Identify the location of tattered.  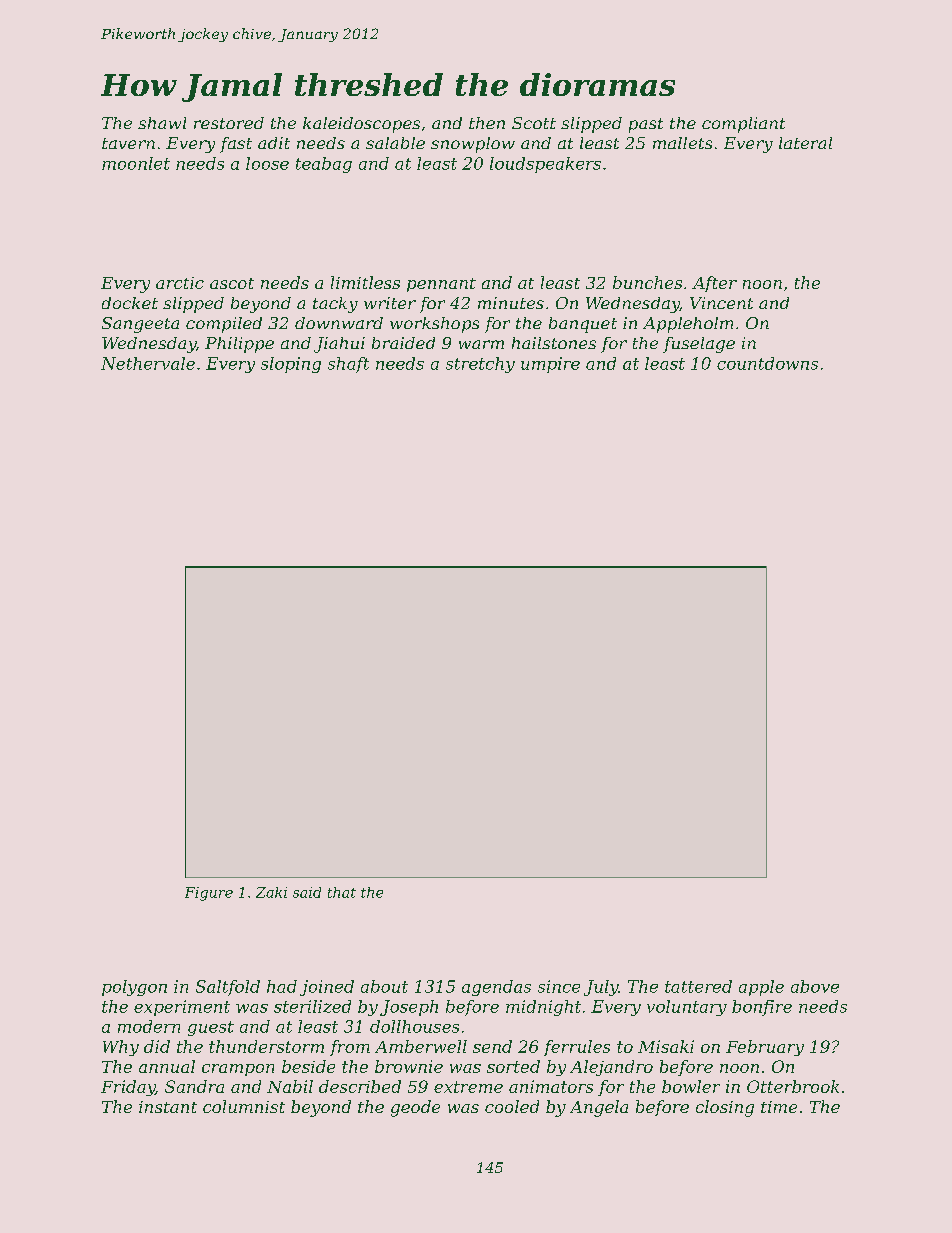
(698, 986).
